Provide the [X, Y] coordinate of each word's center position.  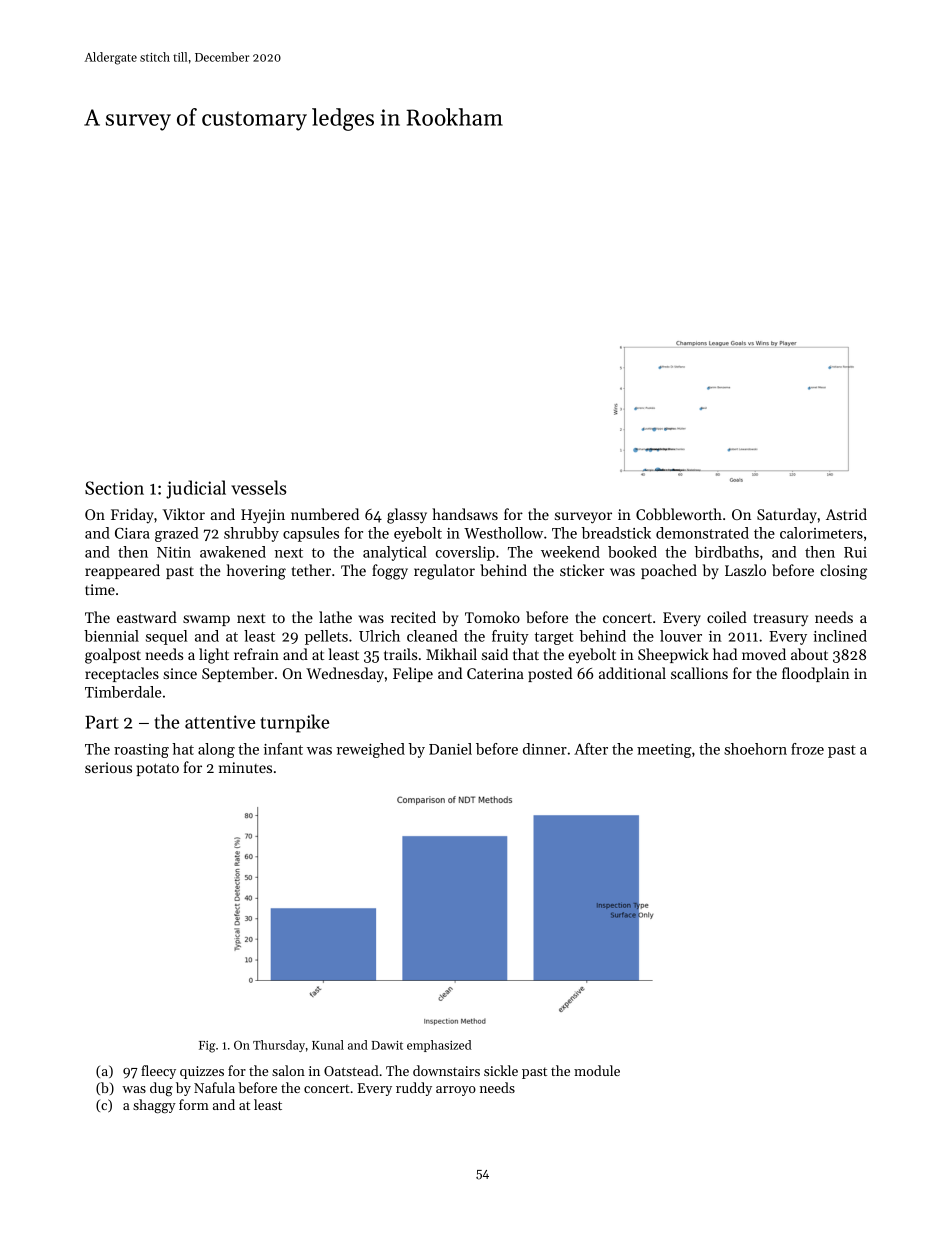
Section [114, 488]
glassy [407, 516]
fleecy [158, 1072]
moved [764, 654]
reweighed [371, 750]
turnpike [295, 723]
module [597, 1070]
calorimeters [821, 533]
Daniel [450, 749]
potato [158, 769]
